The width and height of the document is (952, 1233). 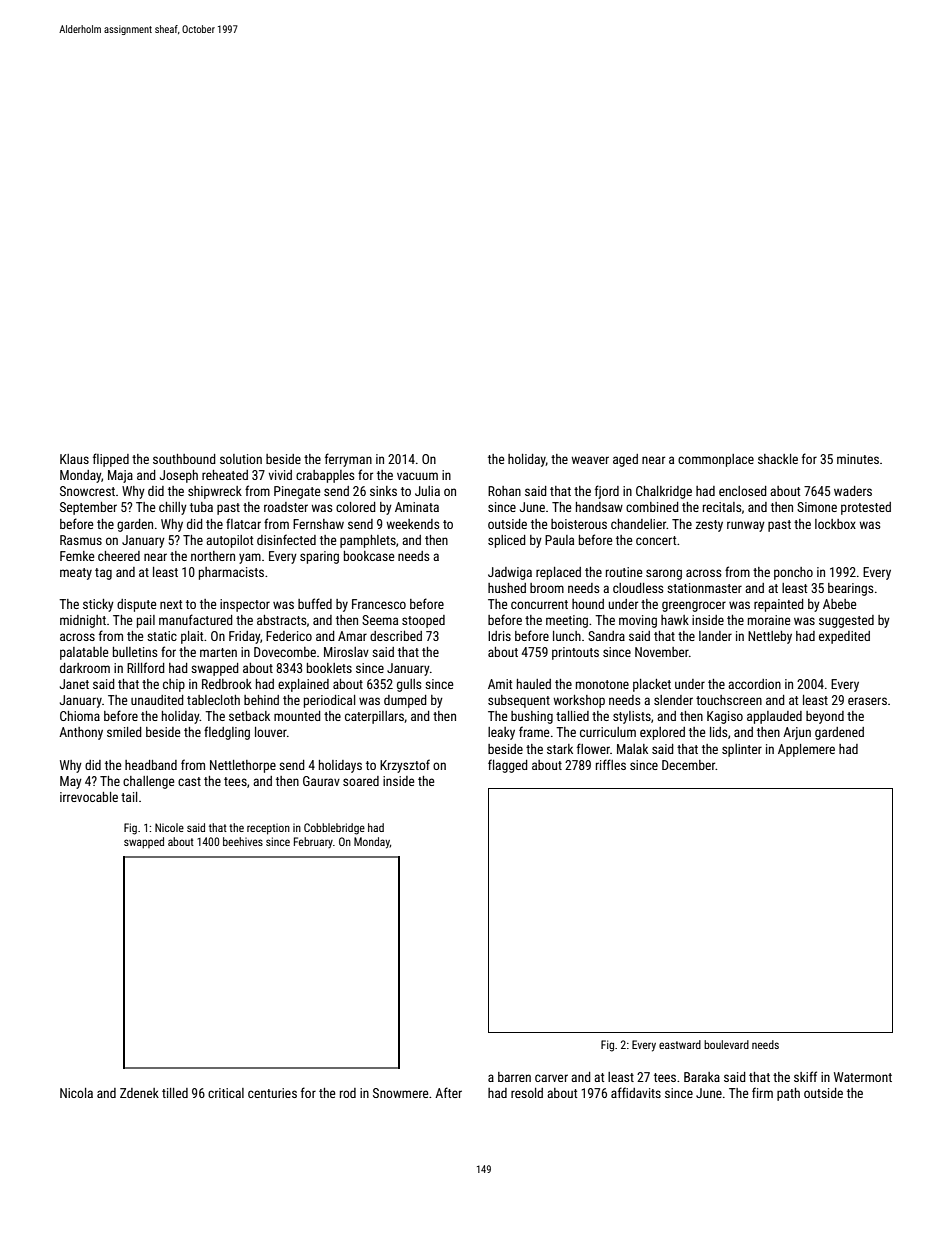 I want to click on chilly, so click(x=173, y=508).
